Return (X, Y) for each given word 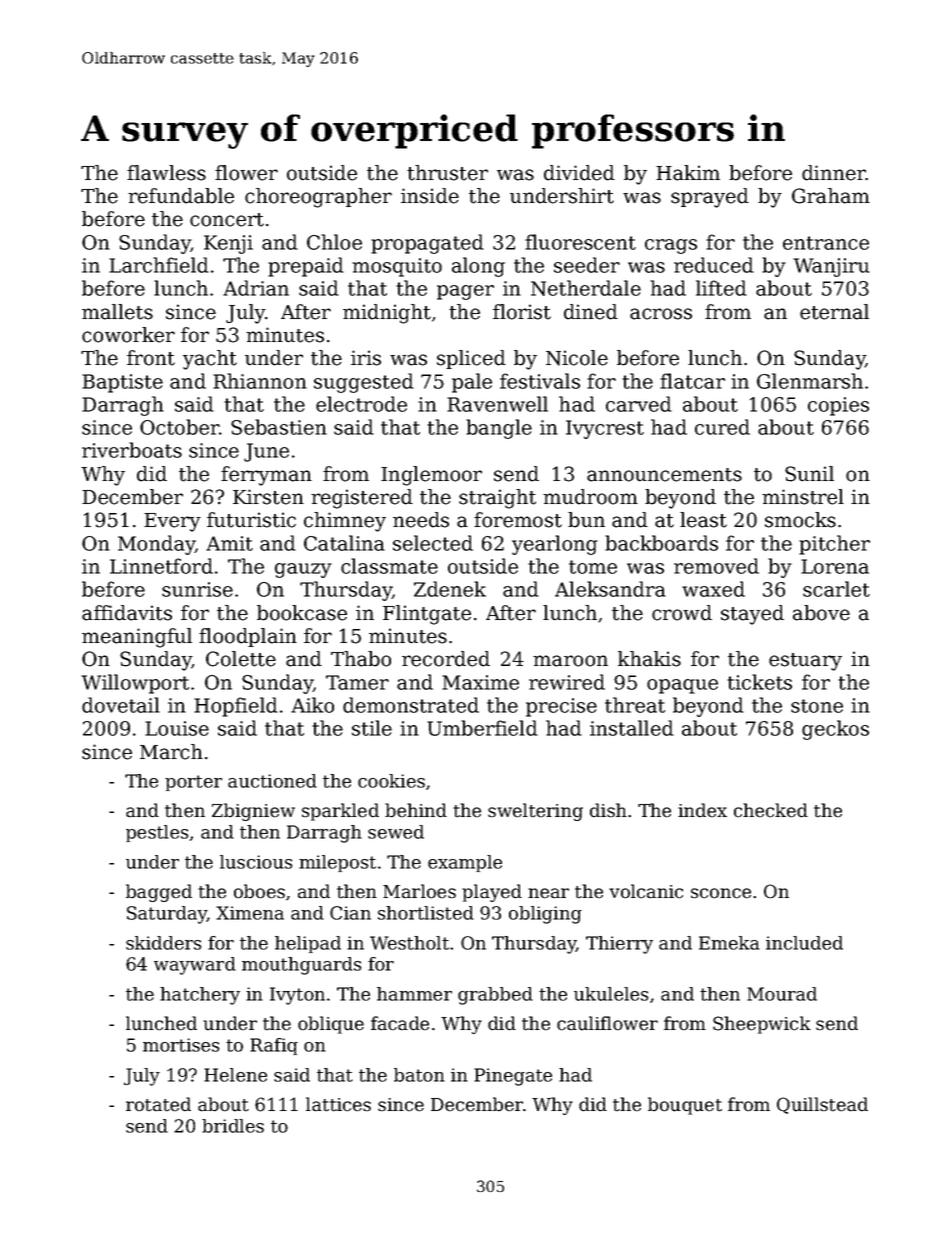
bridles (233, 1126)
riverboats (132, 450)
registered (362, 499)
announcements (664, 475)
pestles (157, 833)
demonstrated (411, 705)
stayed (752, 615)
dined (591, 312)
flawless (166, 173)
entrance (826, 243)
